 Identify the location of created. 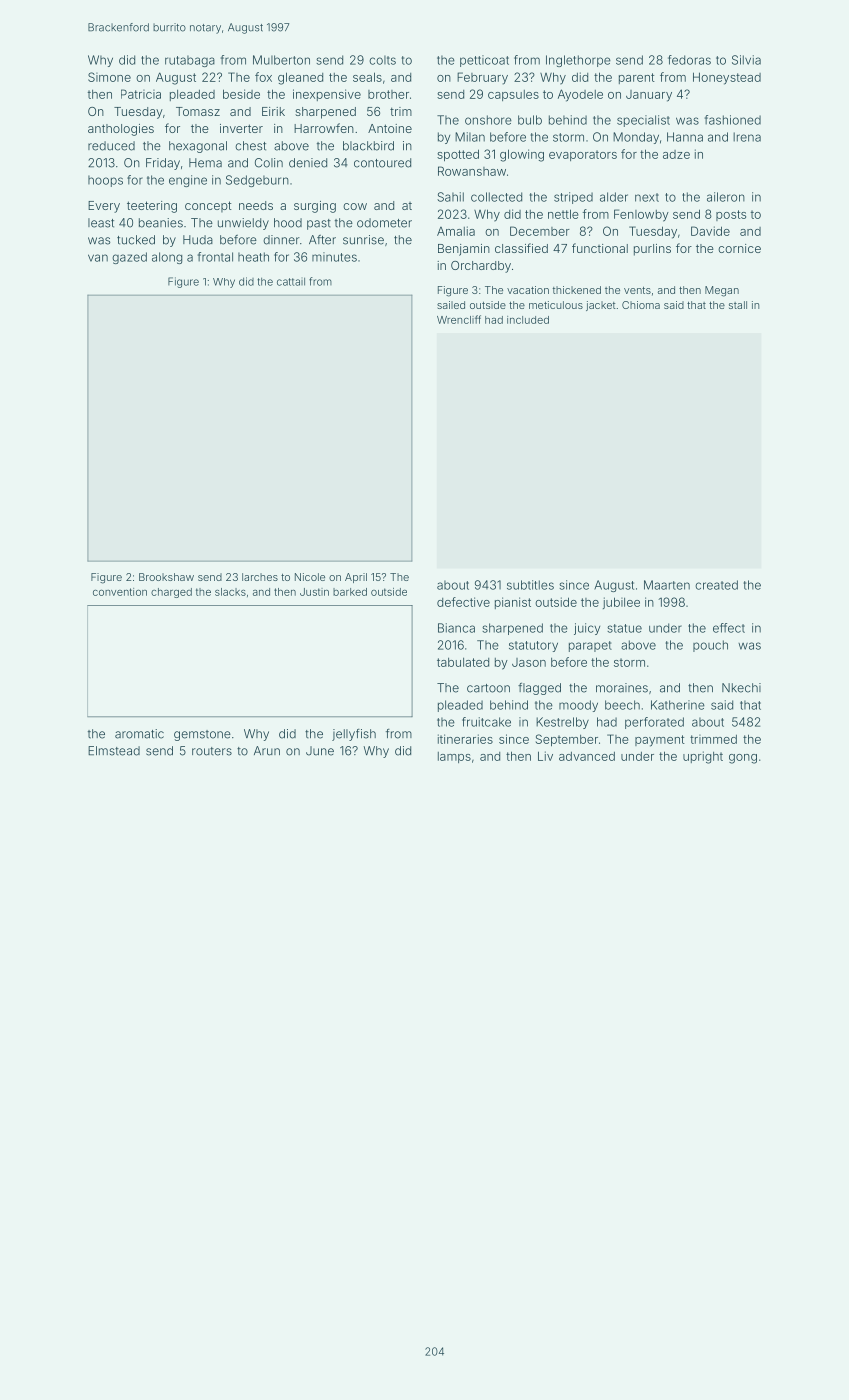
(716, 585).
